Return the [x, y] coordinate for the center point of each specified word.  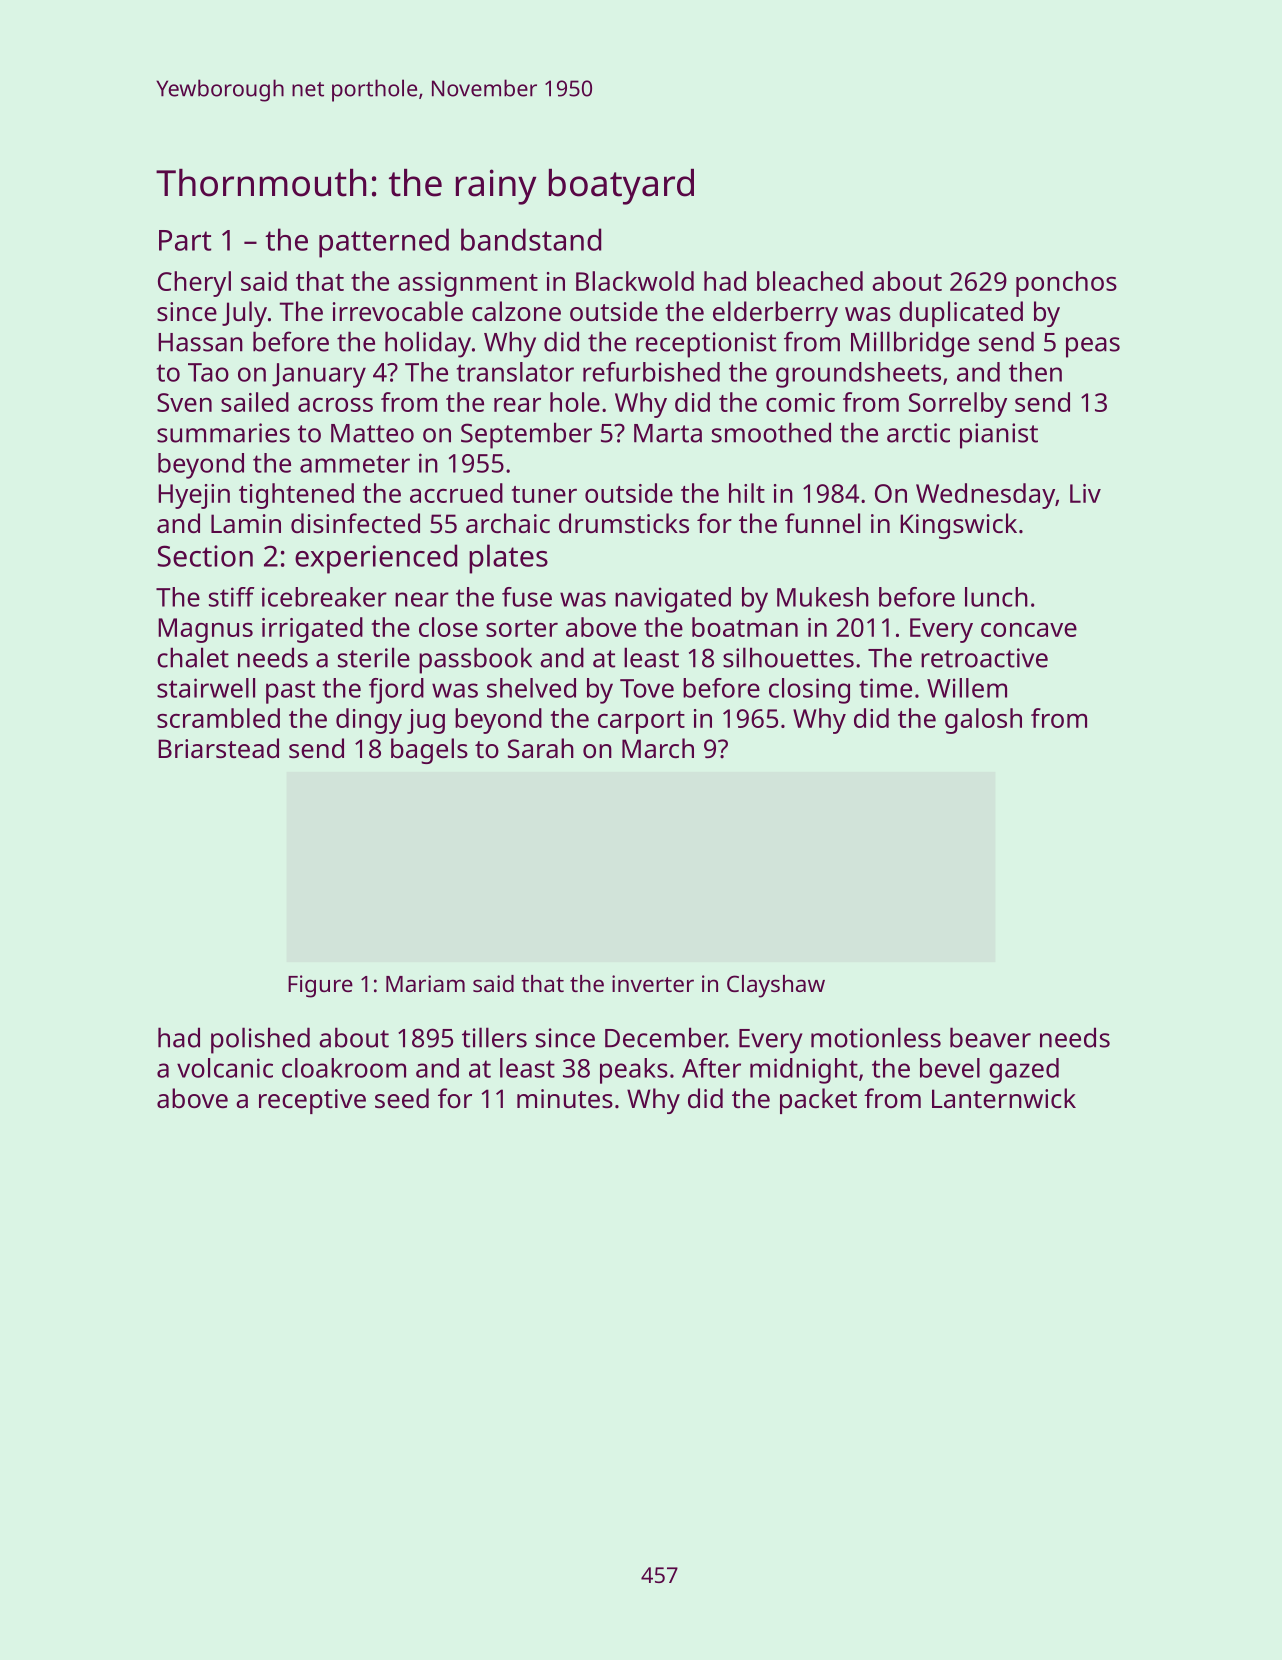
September [526, 435]
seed [402, 1098]
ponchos [1066, 284]
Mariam [425, 983]
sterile [374, 657]
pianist [999, 436]
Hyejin [194, 496]
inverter [653, 983]
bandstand [531, 239]
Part [185, 240]
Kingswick [958, 526]
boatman [745, 627]
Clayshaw [776, 986]
